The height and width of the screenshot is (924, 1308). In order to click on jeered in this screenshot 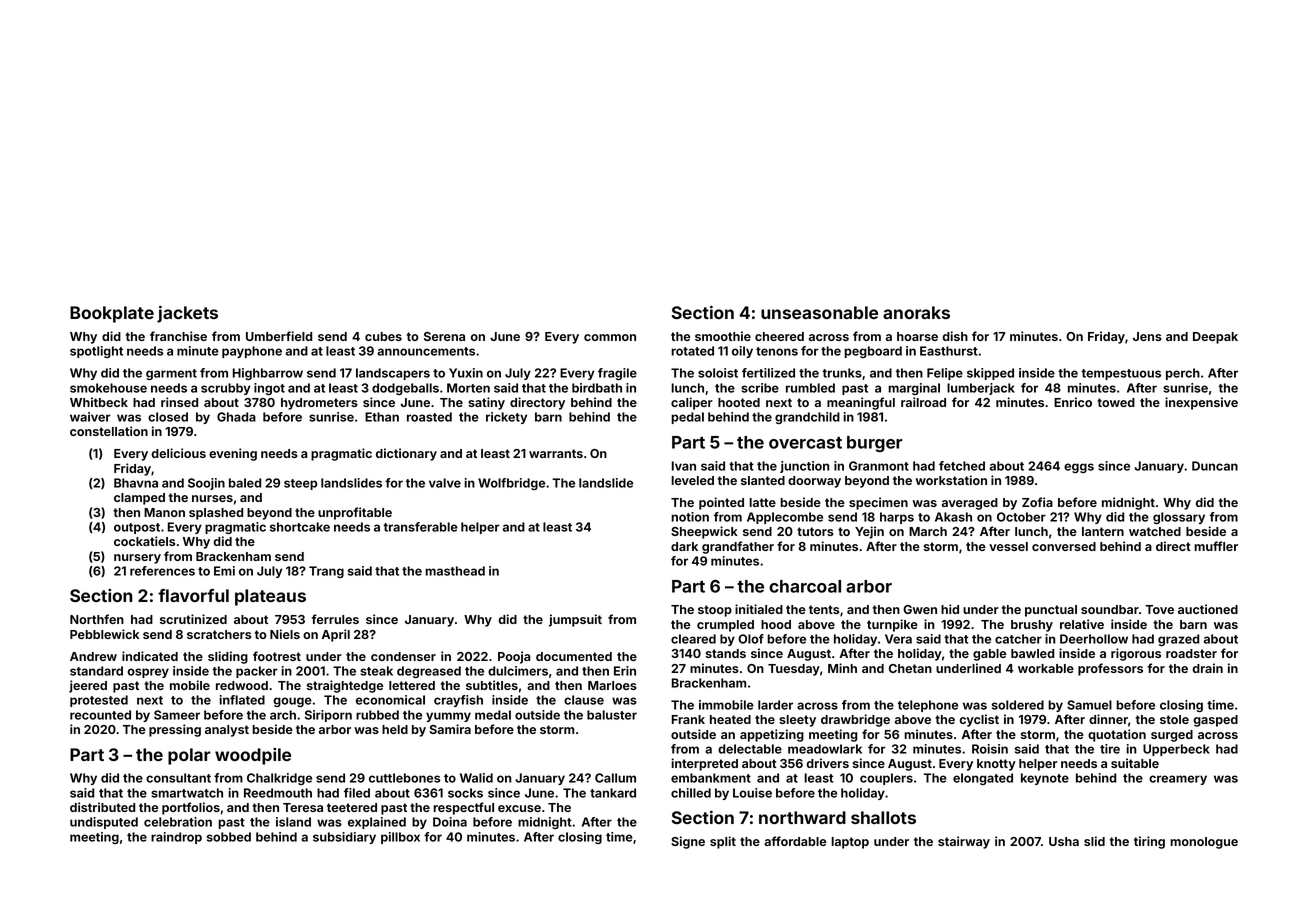, I will do `click(88, 686)`.
